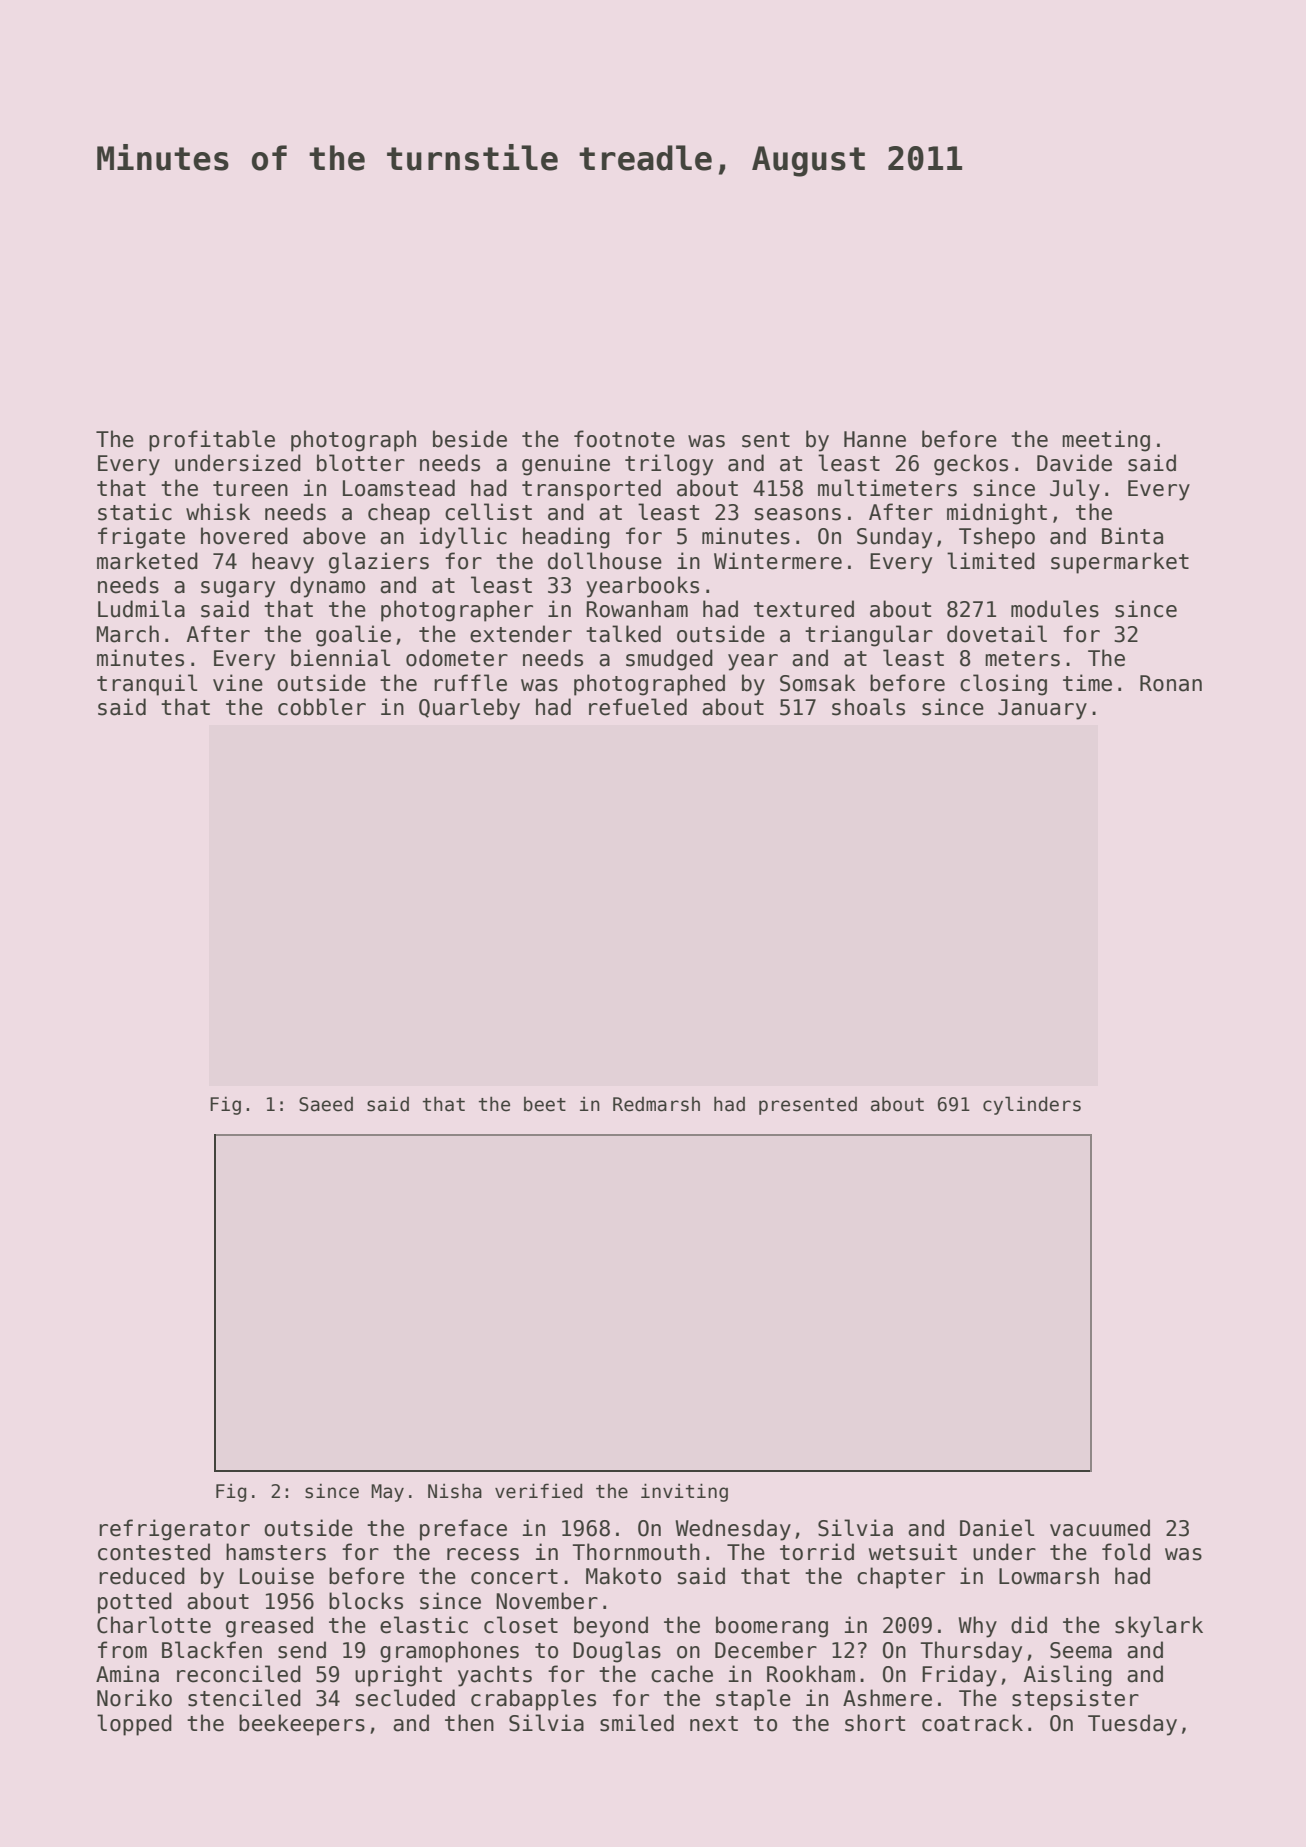 The width and height of the image is (1306, 1847). I want to click on Saeed, so click(326, 1104).
